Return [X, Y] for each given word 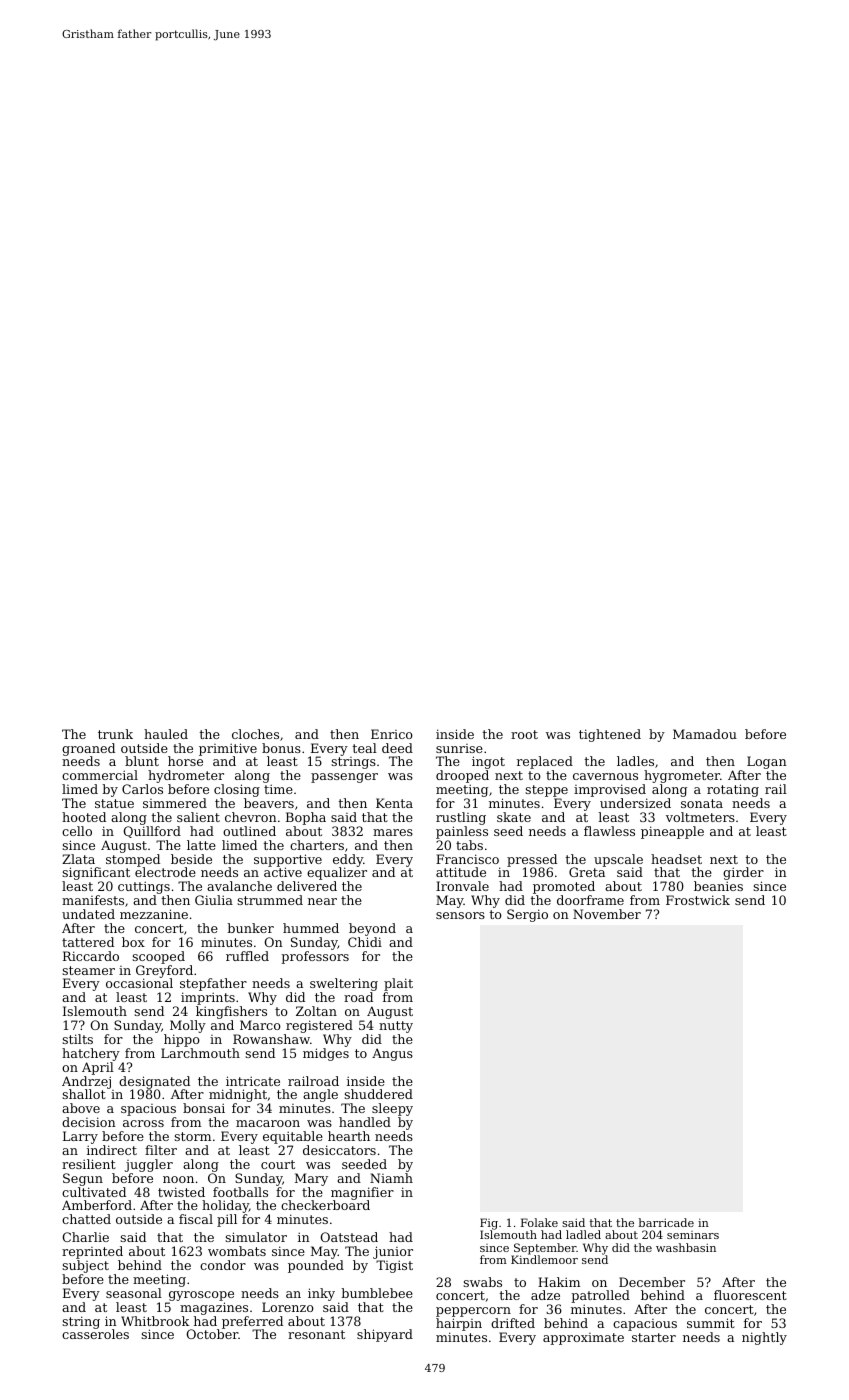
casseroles [95, 1334]
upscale [618, 860]
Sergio [527, 915]
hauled [166, 734]
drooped [462, 776]
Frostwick [698, 900]
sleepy [392, 1109]
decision [89, 1122]
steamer [88, 970]
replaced [545, 762]
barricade [666, 1222]
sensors [460, 915]
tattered [88, 942]
